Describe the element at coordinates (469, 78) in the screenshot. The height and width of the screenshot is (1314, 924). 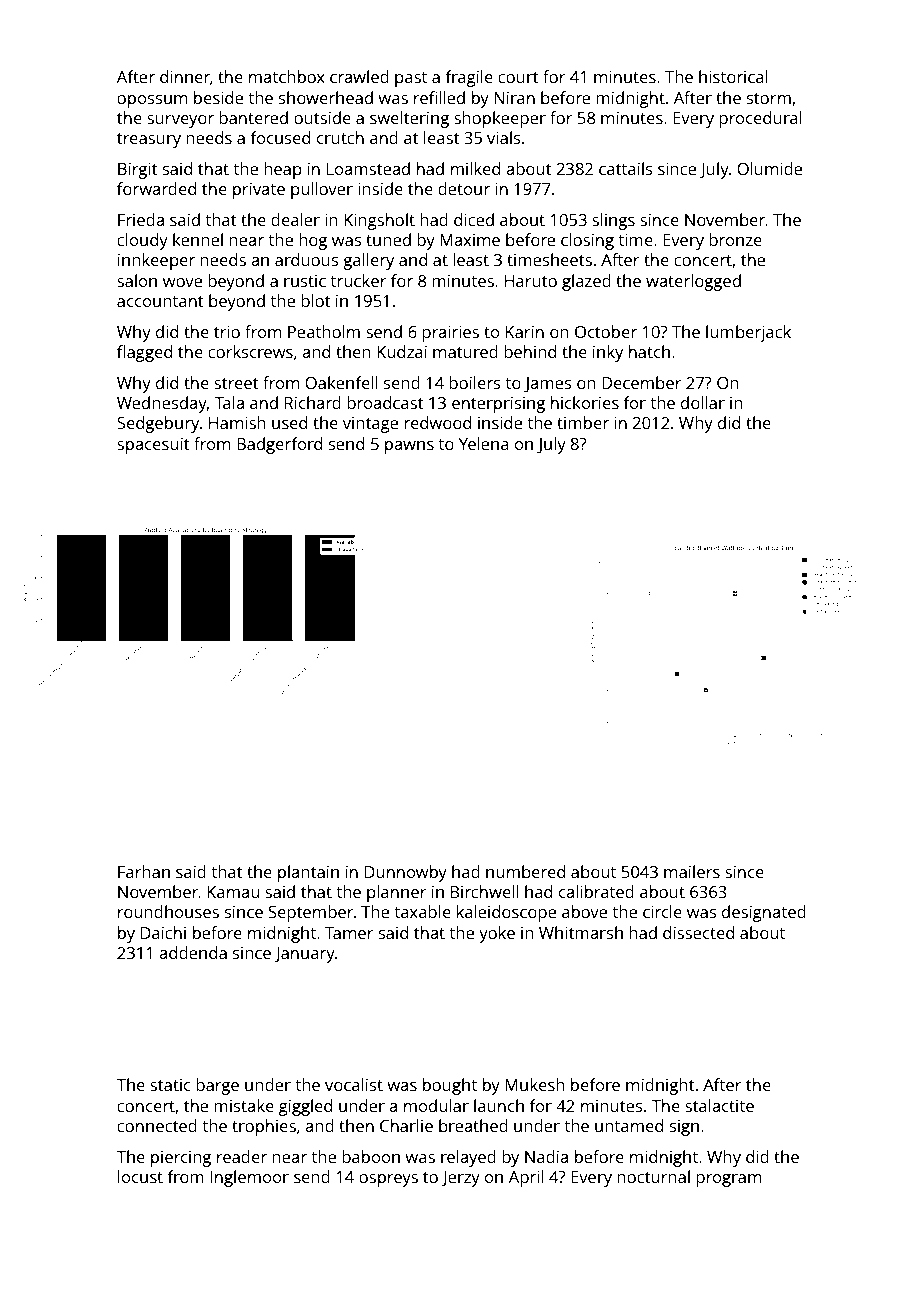
I see `fragile` at that location.
